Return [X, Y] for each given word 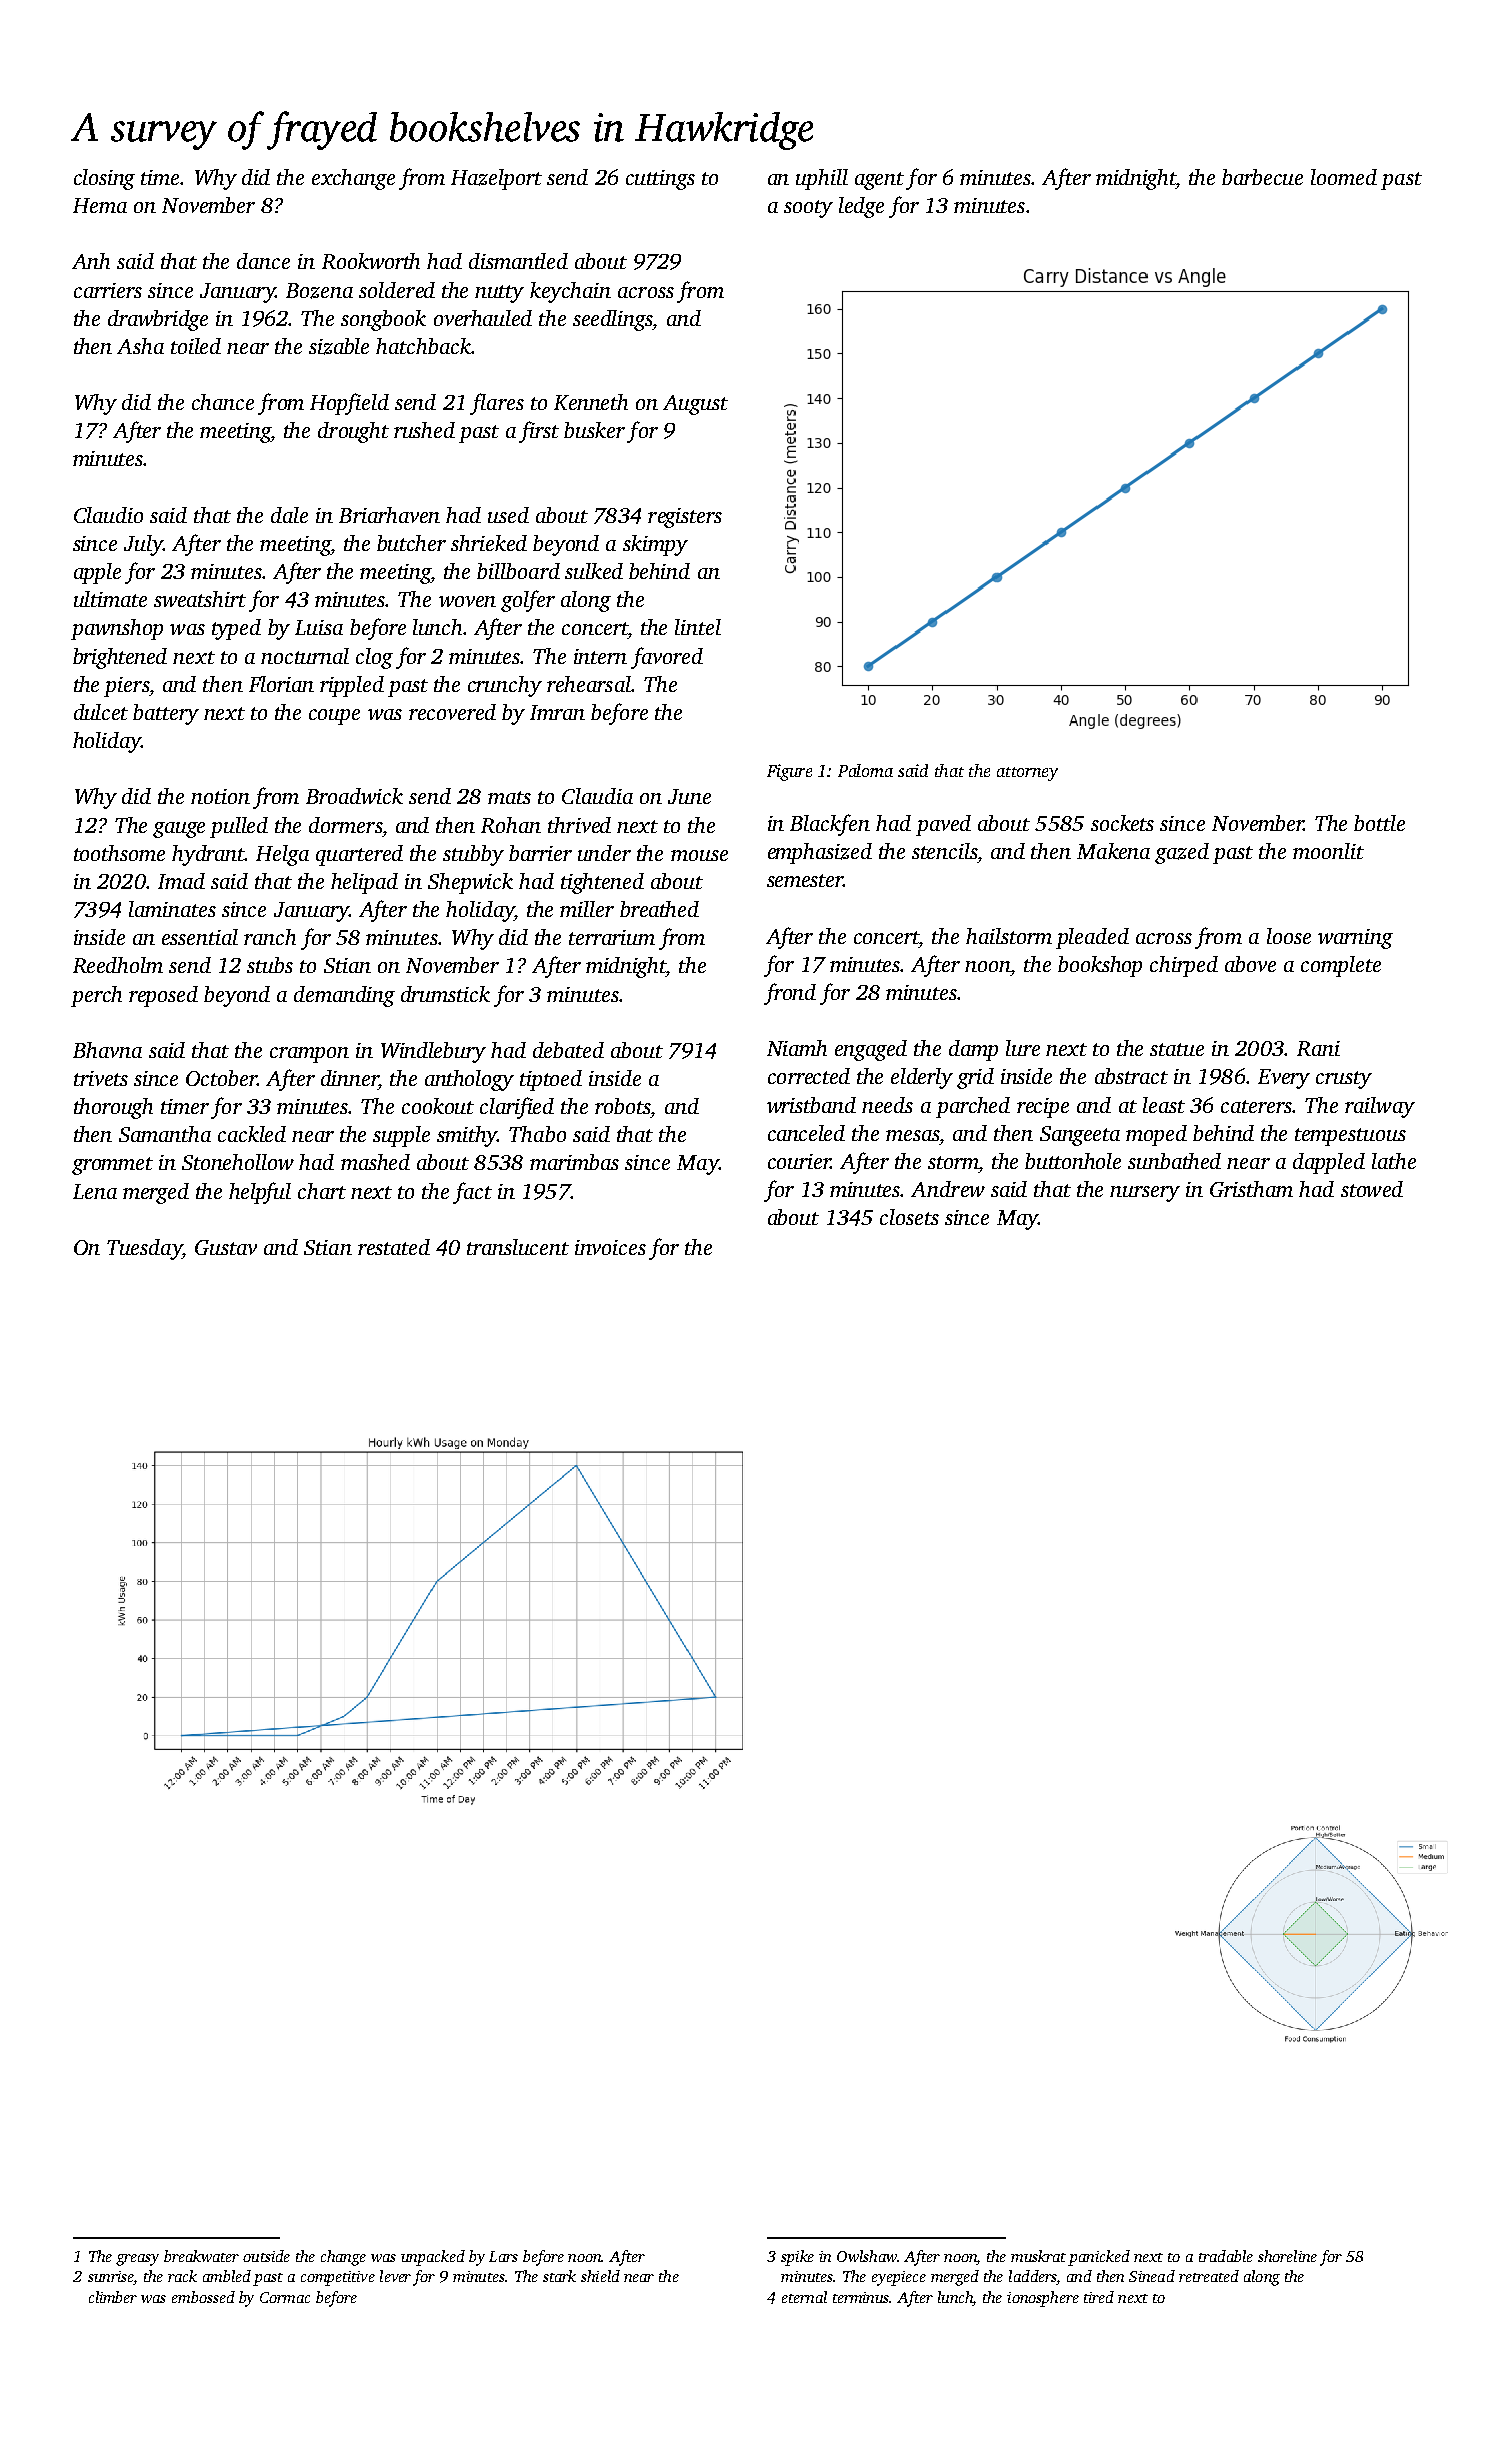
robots [622, 1106]
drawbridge [158, 320]
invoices [610, 1247]
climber [113, 2297]
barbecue [1262, 177]
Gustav [226, 1247]
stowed [1372, 1189]
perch [96, 996]
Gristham [1251, 1189]
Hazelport [496, 179]
